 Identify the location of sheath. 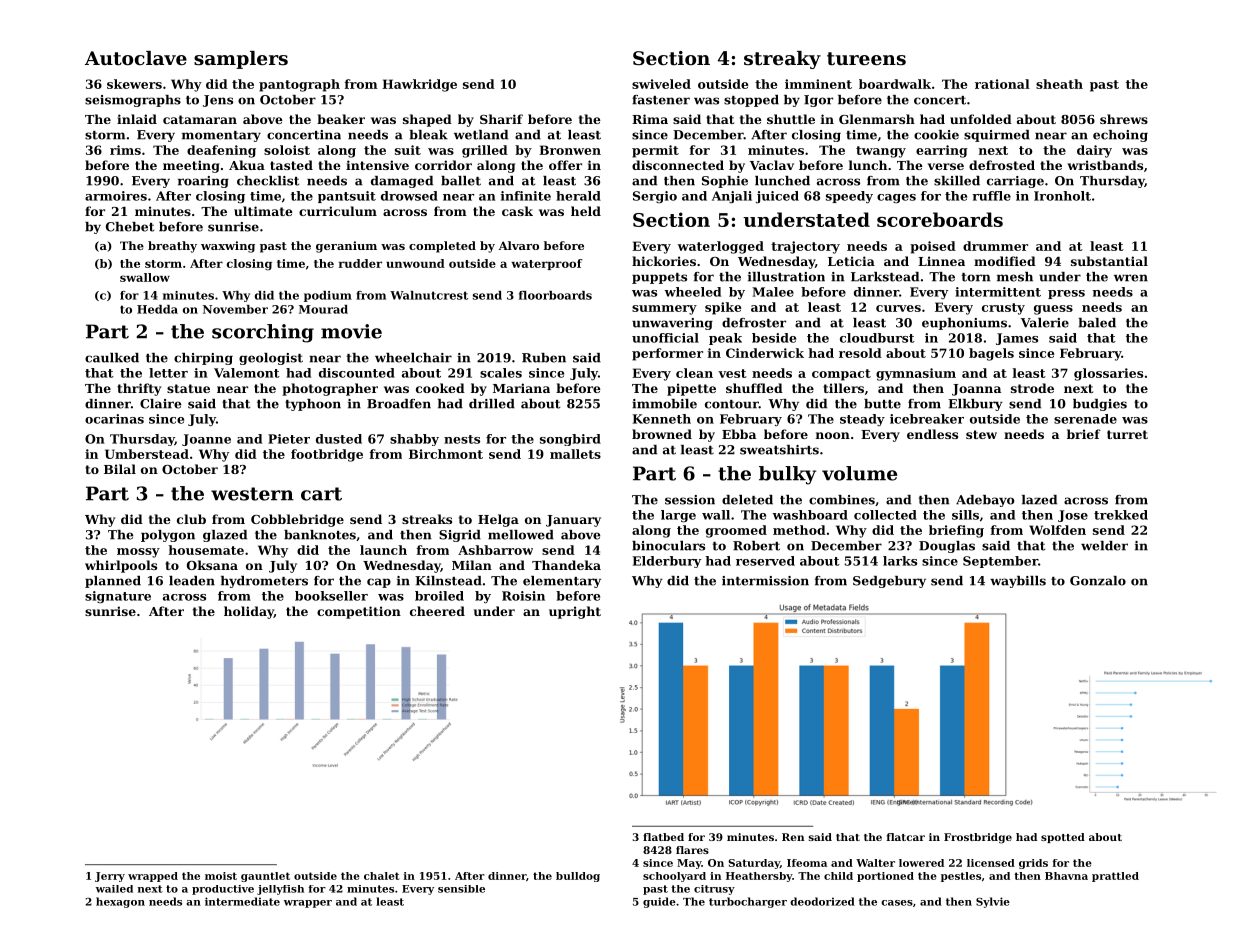
(1059, 84).
